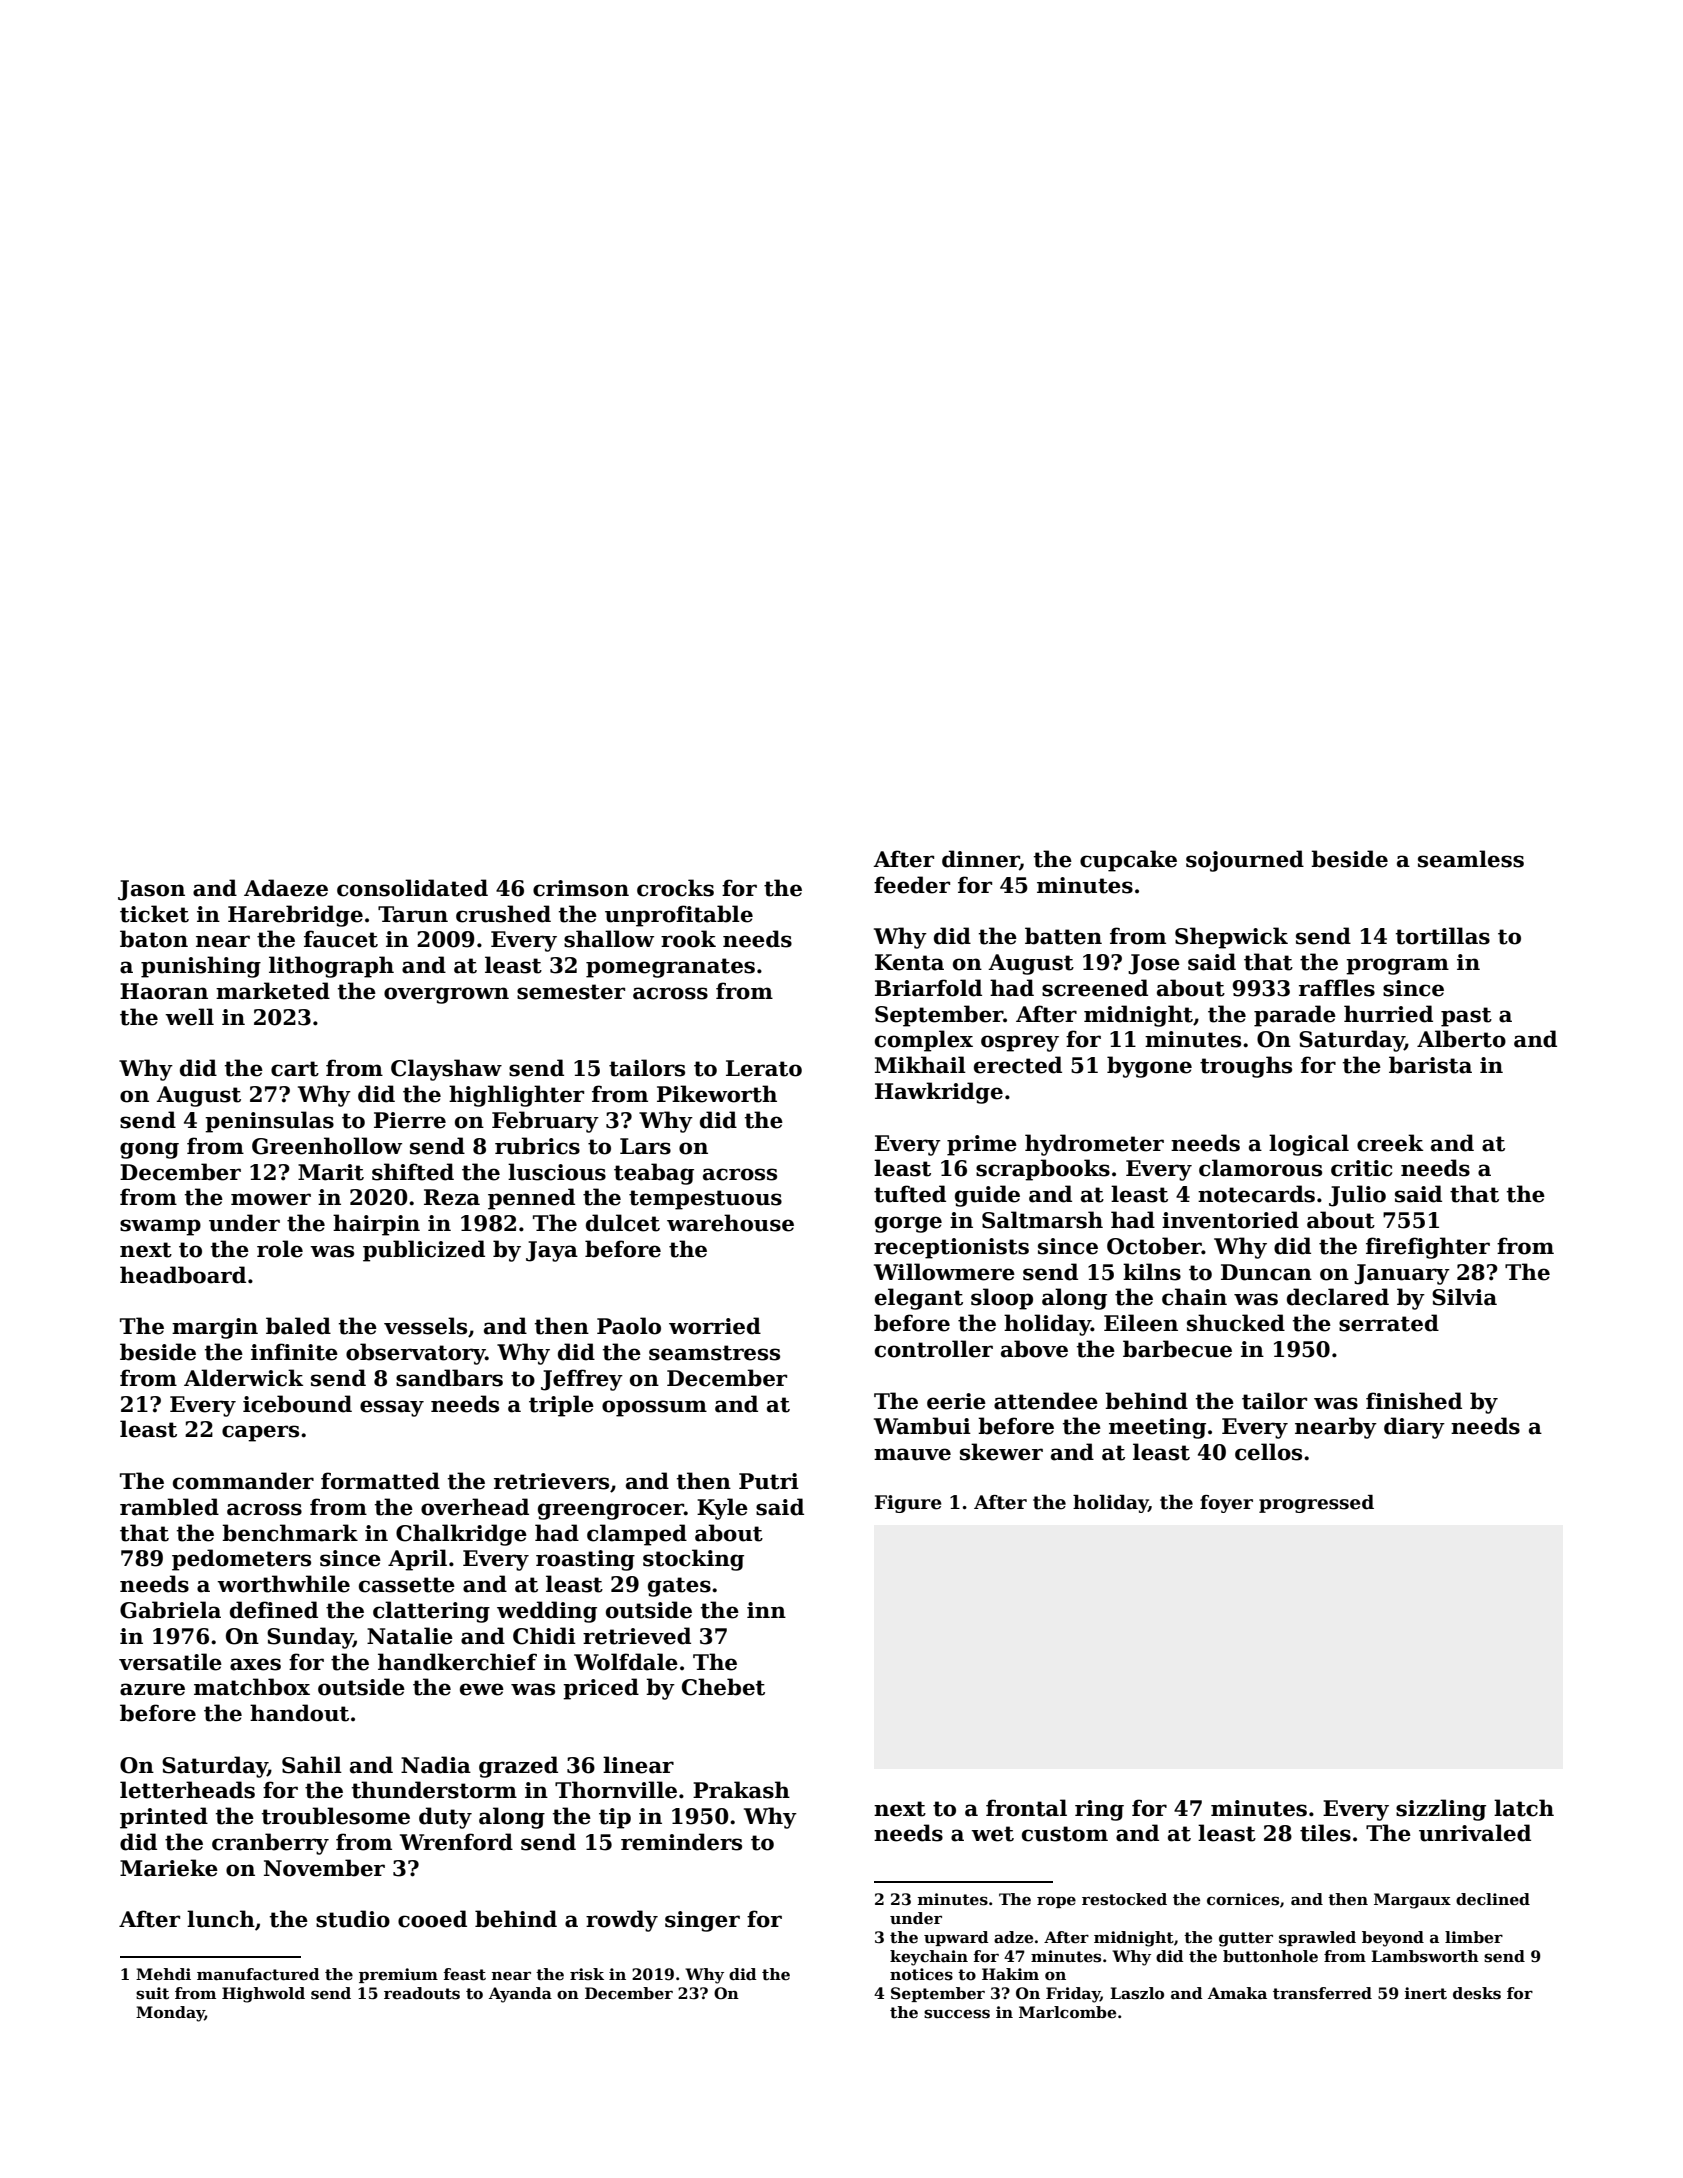  What do you see at coordinates (1316, 1504) in the document?
I see `progressed` at bounding box center [1316, 1504].
